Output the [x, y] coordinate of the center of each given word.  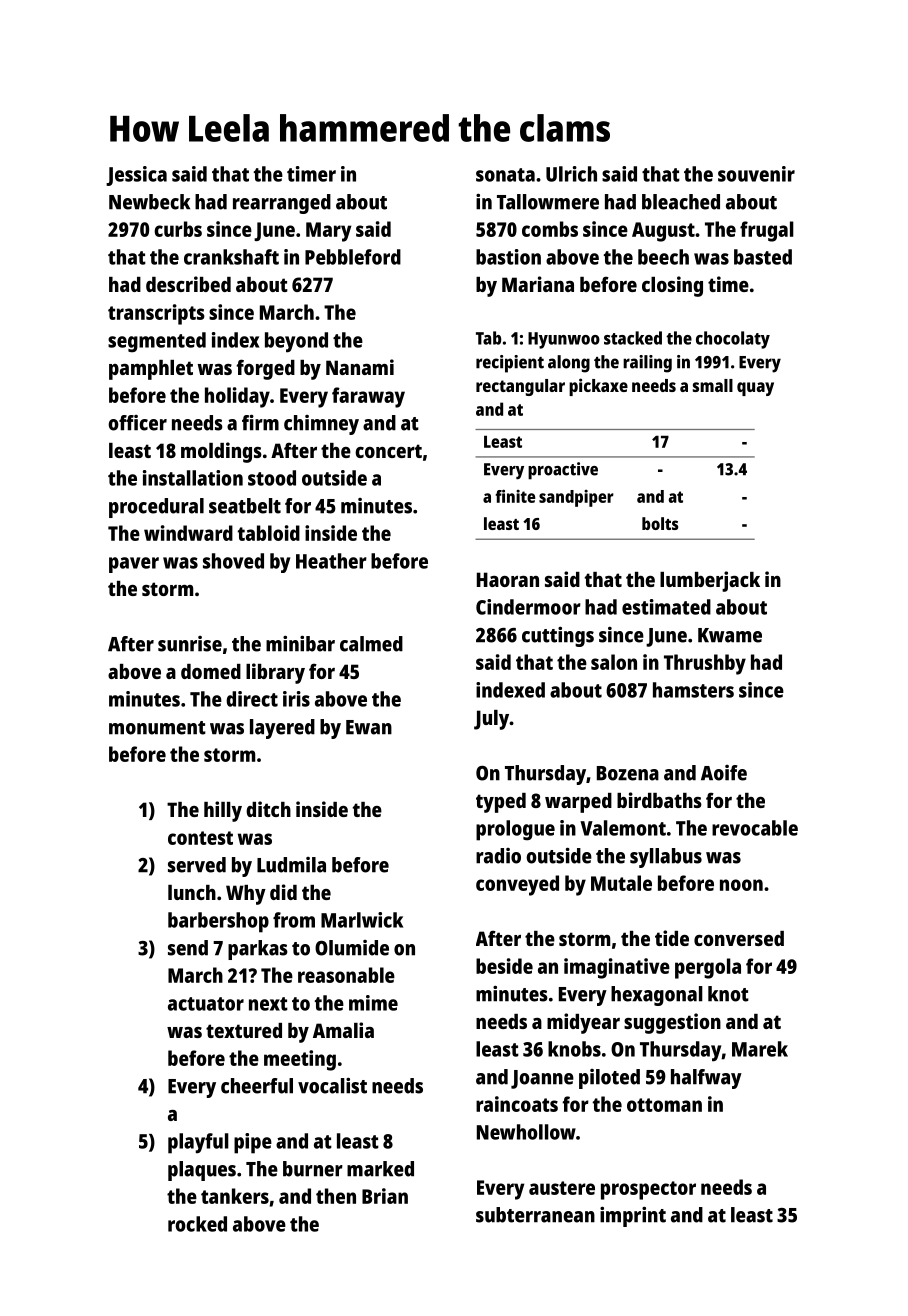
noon [741, 885]
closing [672, 286]
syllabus [666, 858]
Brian [385, 1196]
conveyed [517, 885]
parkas [258, 950]
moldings [221, 452]
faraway [368, 397]
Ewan [369, 727]
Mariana [538, 284]
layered [282, 729]
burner [313, 1169]
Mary [328, 232]
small [713, 385]
